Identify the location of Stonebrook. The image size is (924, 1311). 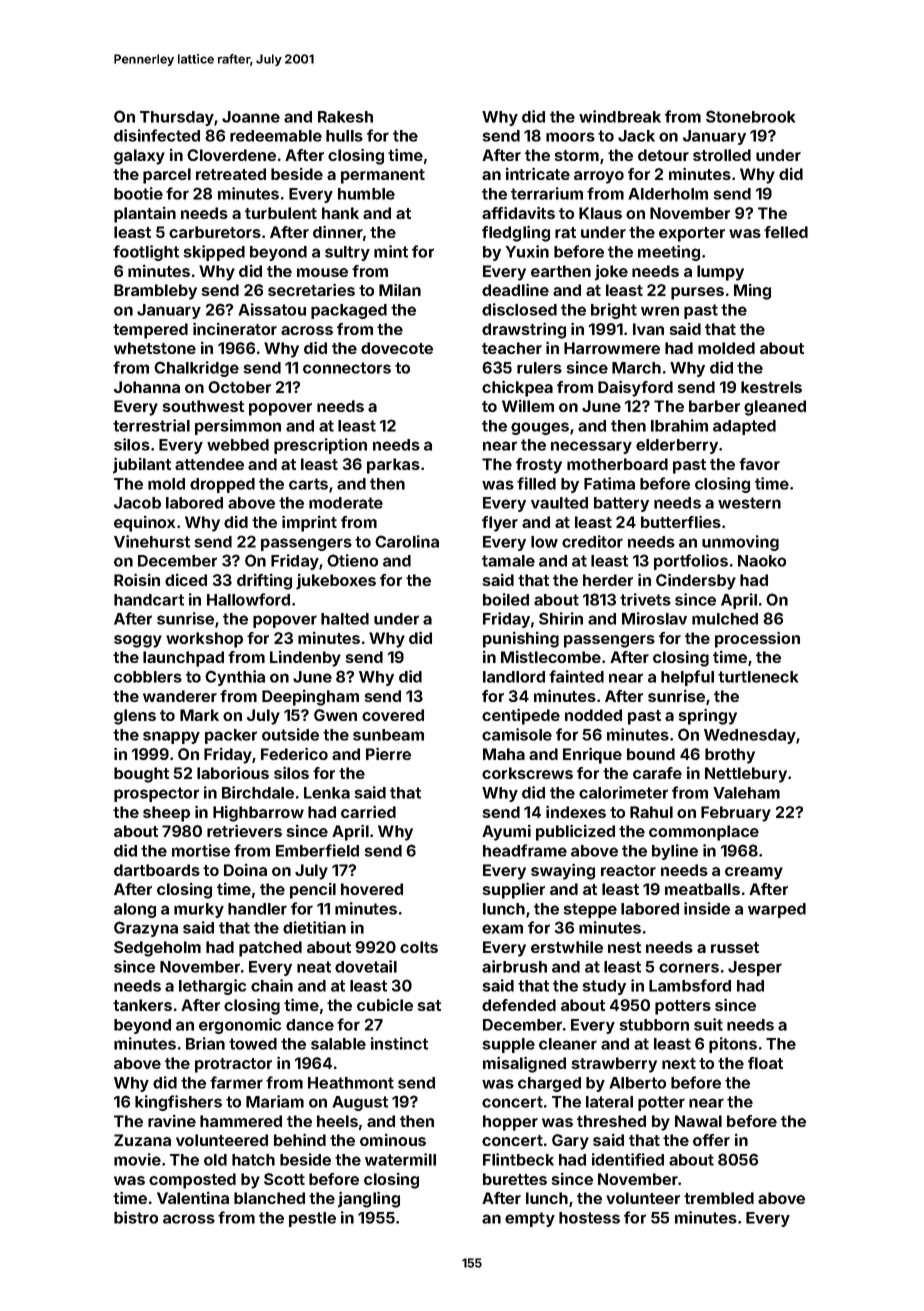
(750, 116).
